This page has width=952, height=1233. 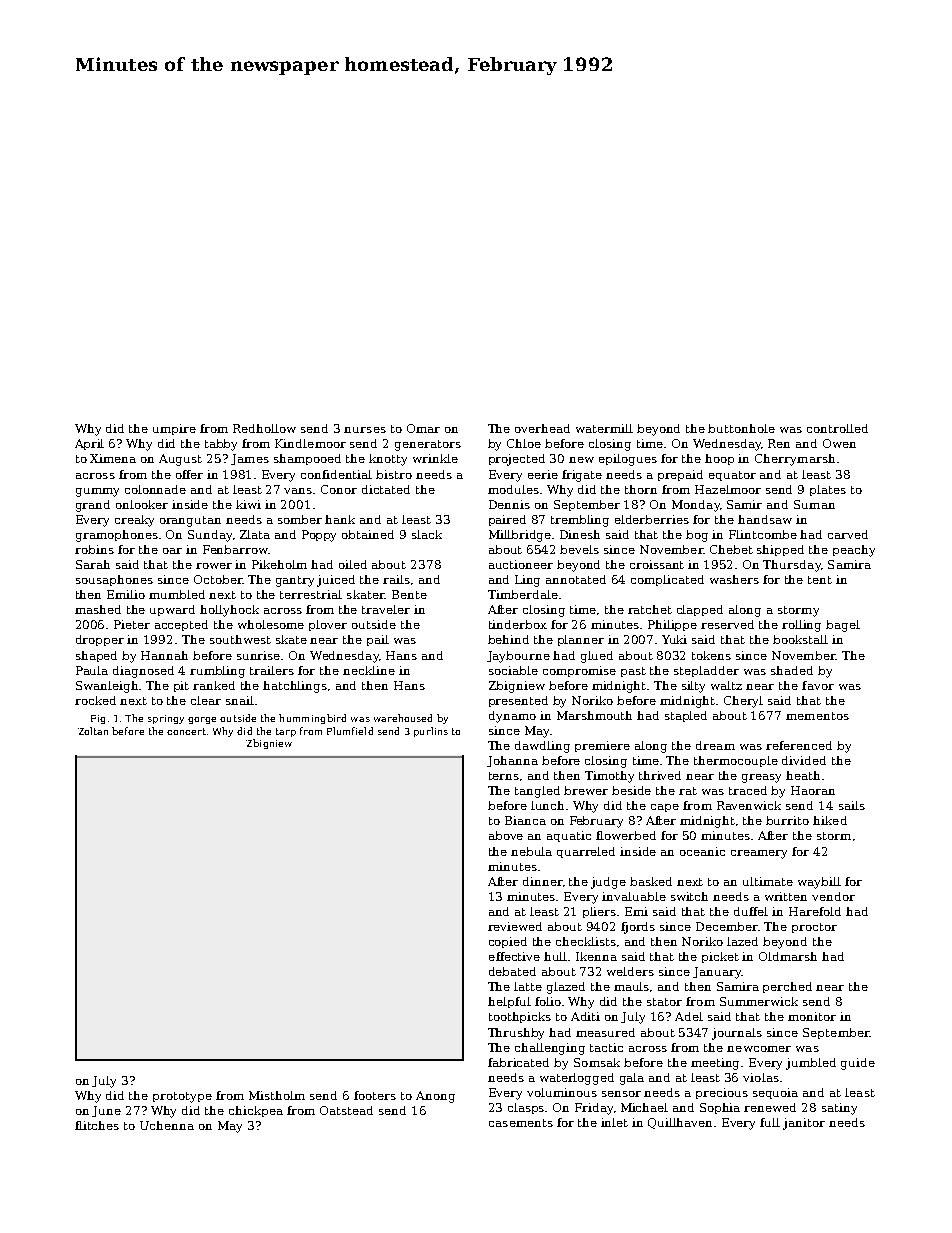 I want to click on carved, so click(x=848, y=534).
